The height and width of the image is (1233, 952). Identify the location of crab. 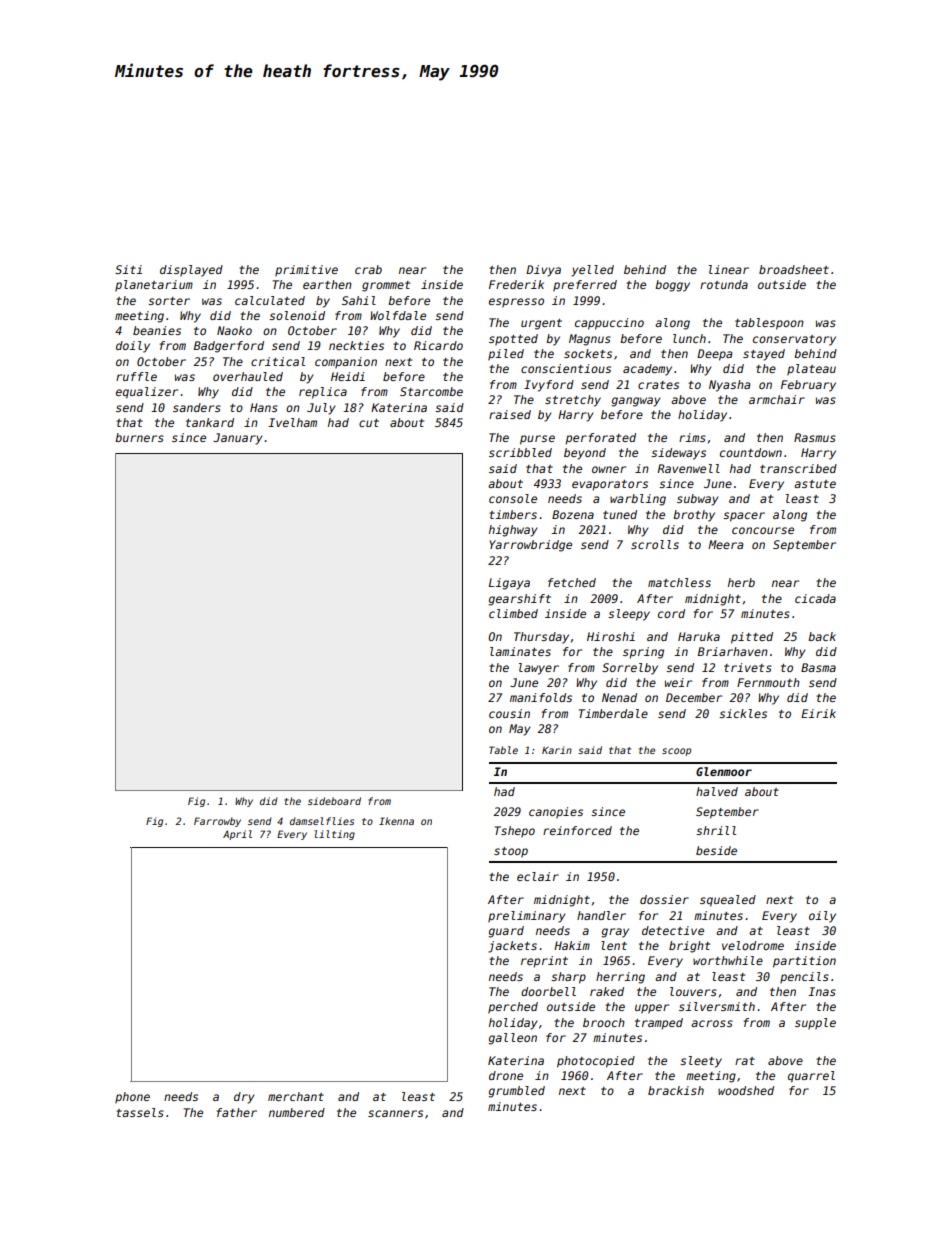
(368, 269).
